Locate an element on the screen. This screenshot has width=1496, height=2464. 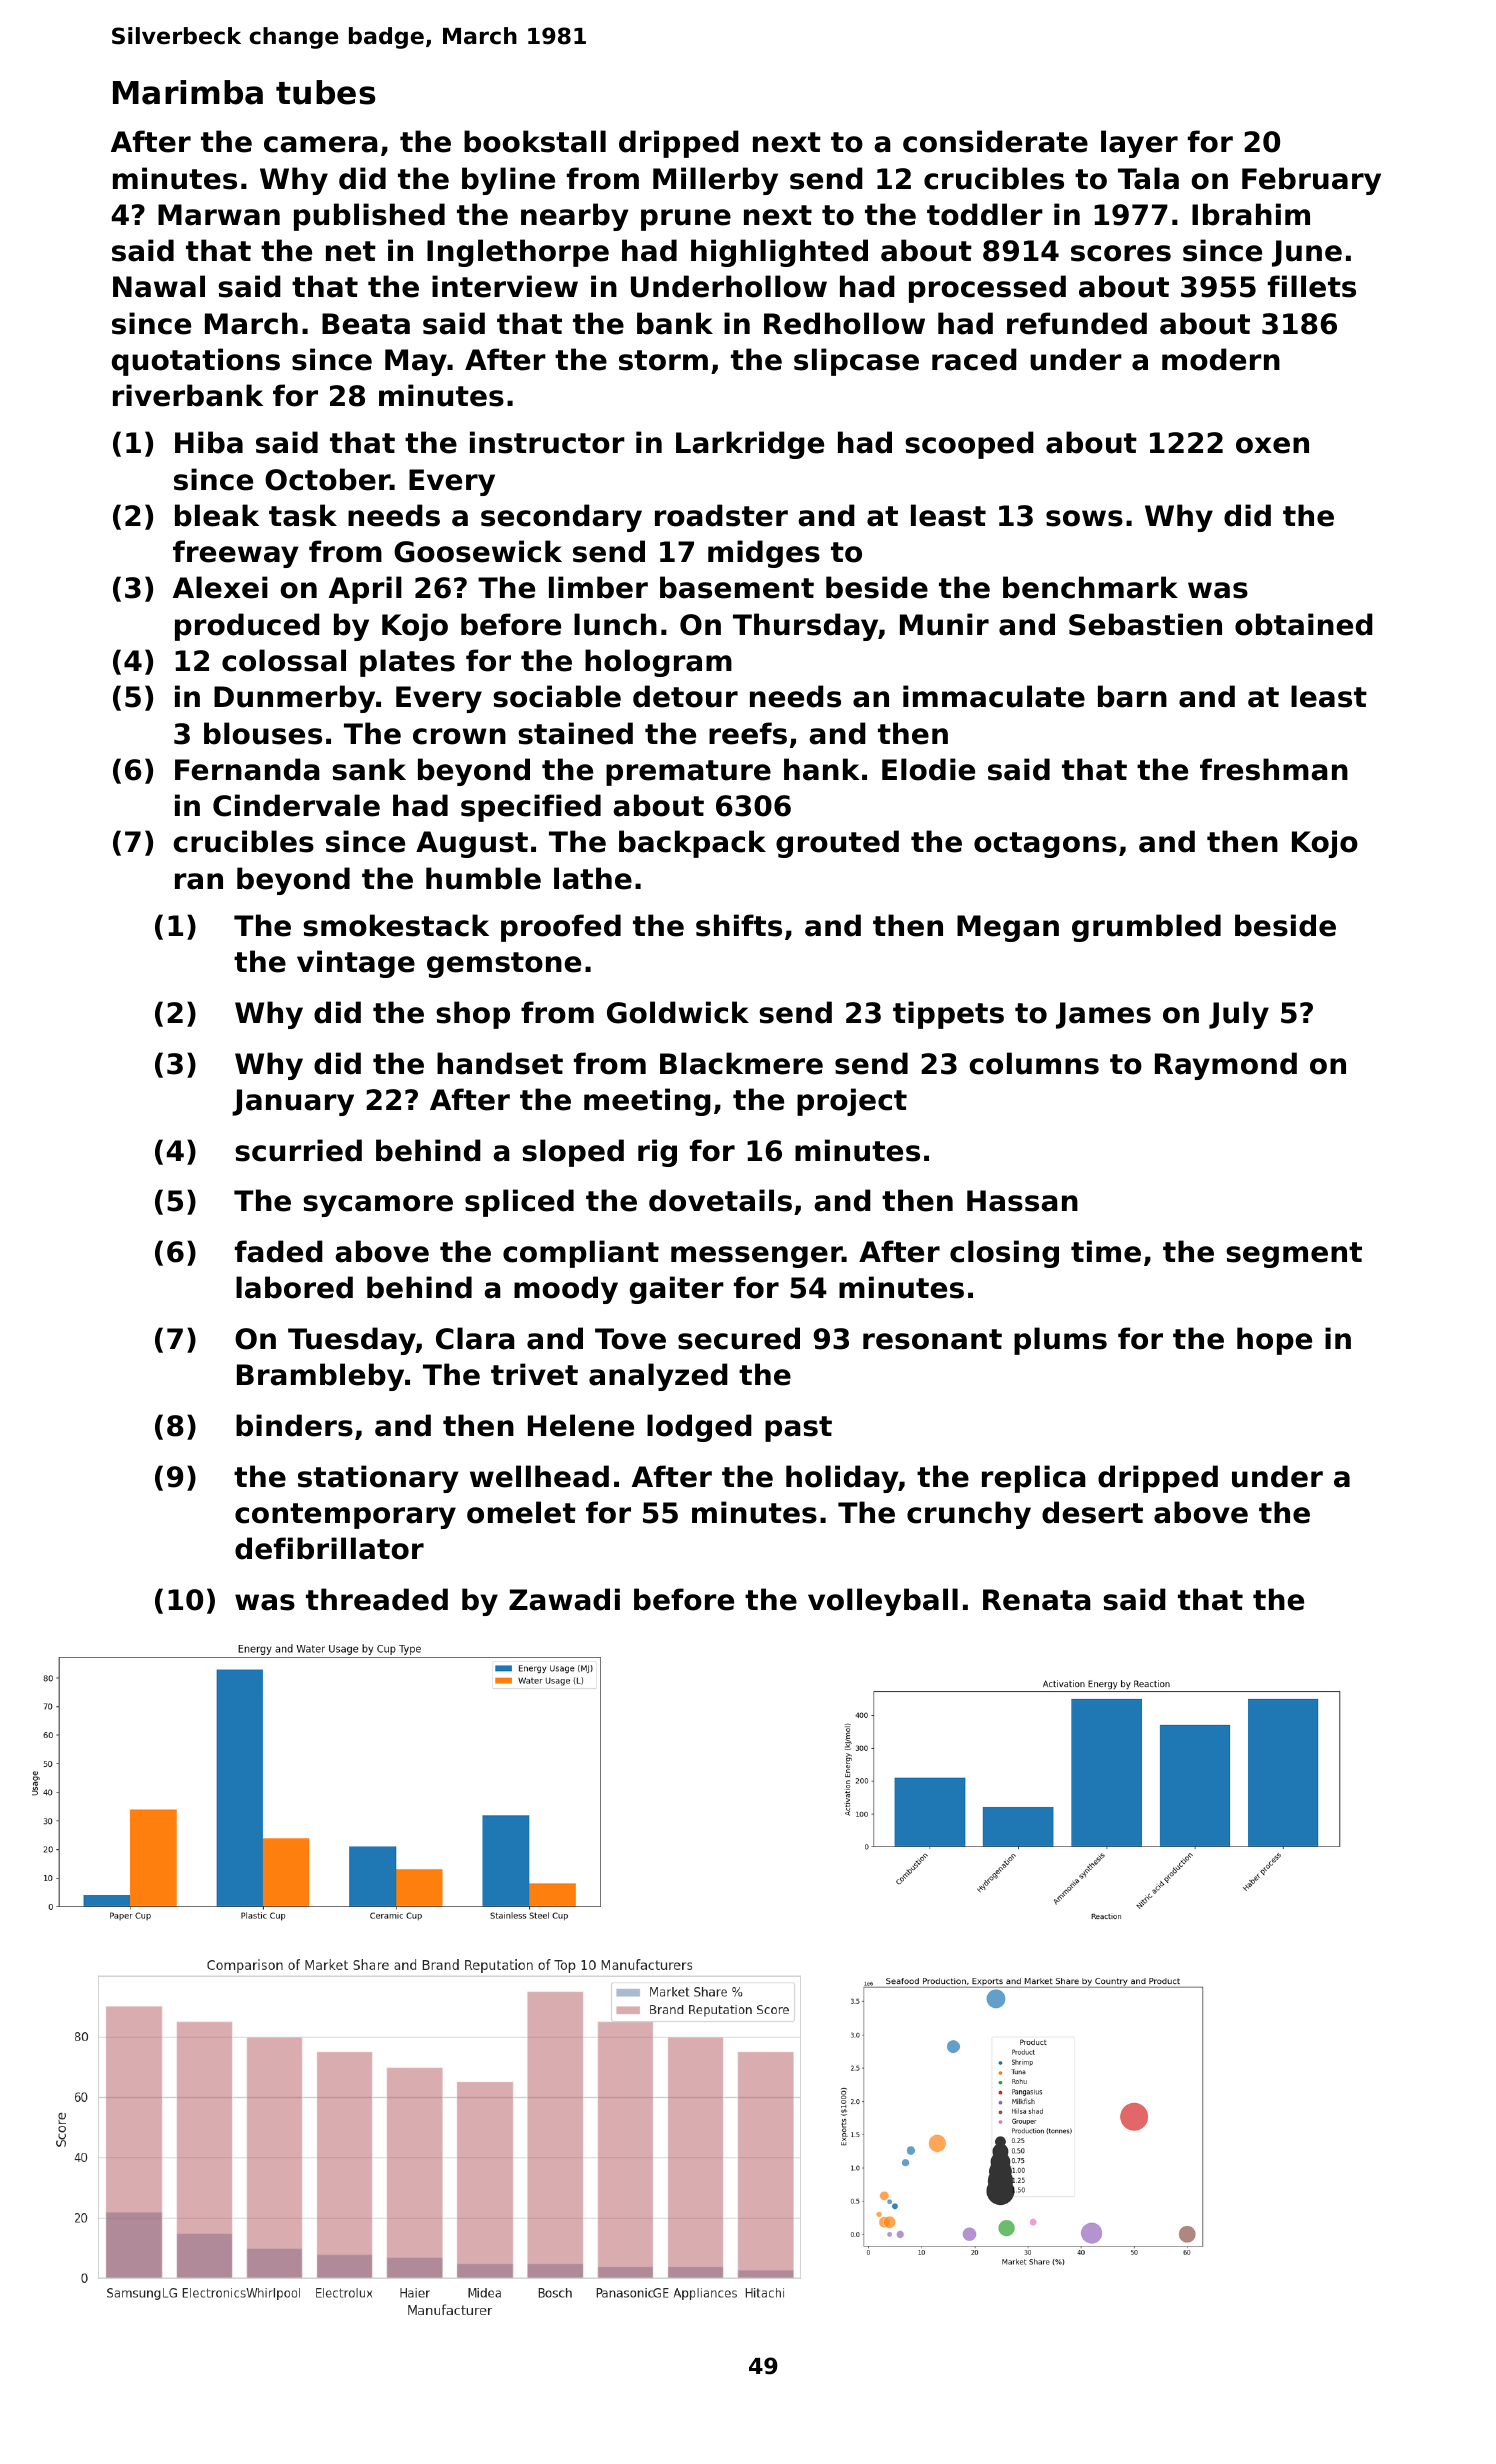
Renata is located at coordinates (1037, 1600).
